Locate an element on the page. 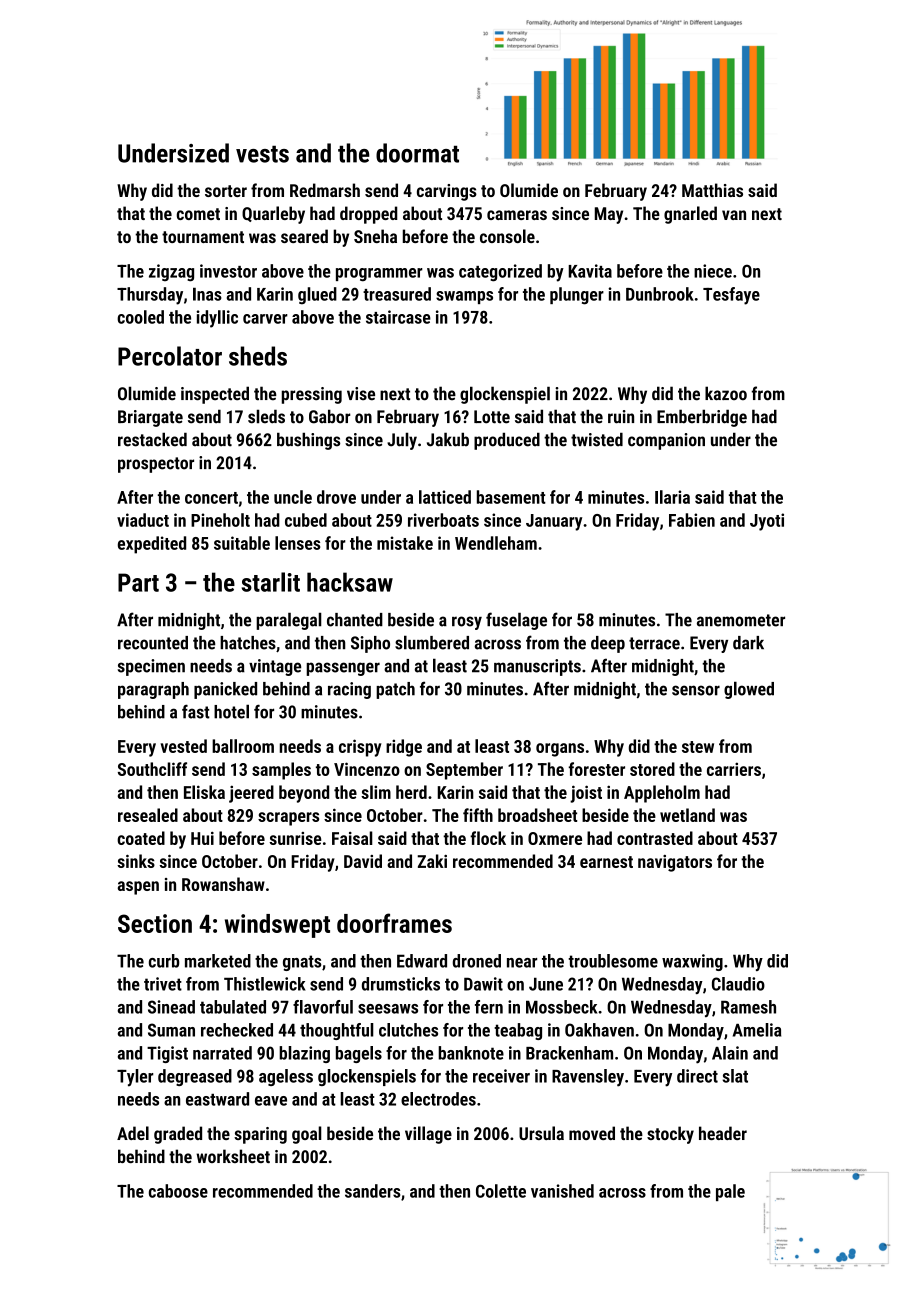  doormat is located at coordinates (417, 153).
